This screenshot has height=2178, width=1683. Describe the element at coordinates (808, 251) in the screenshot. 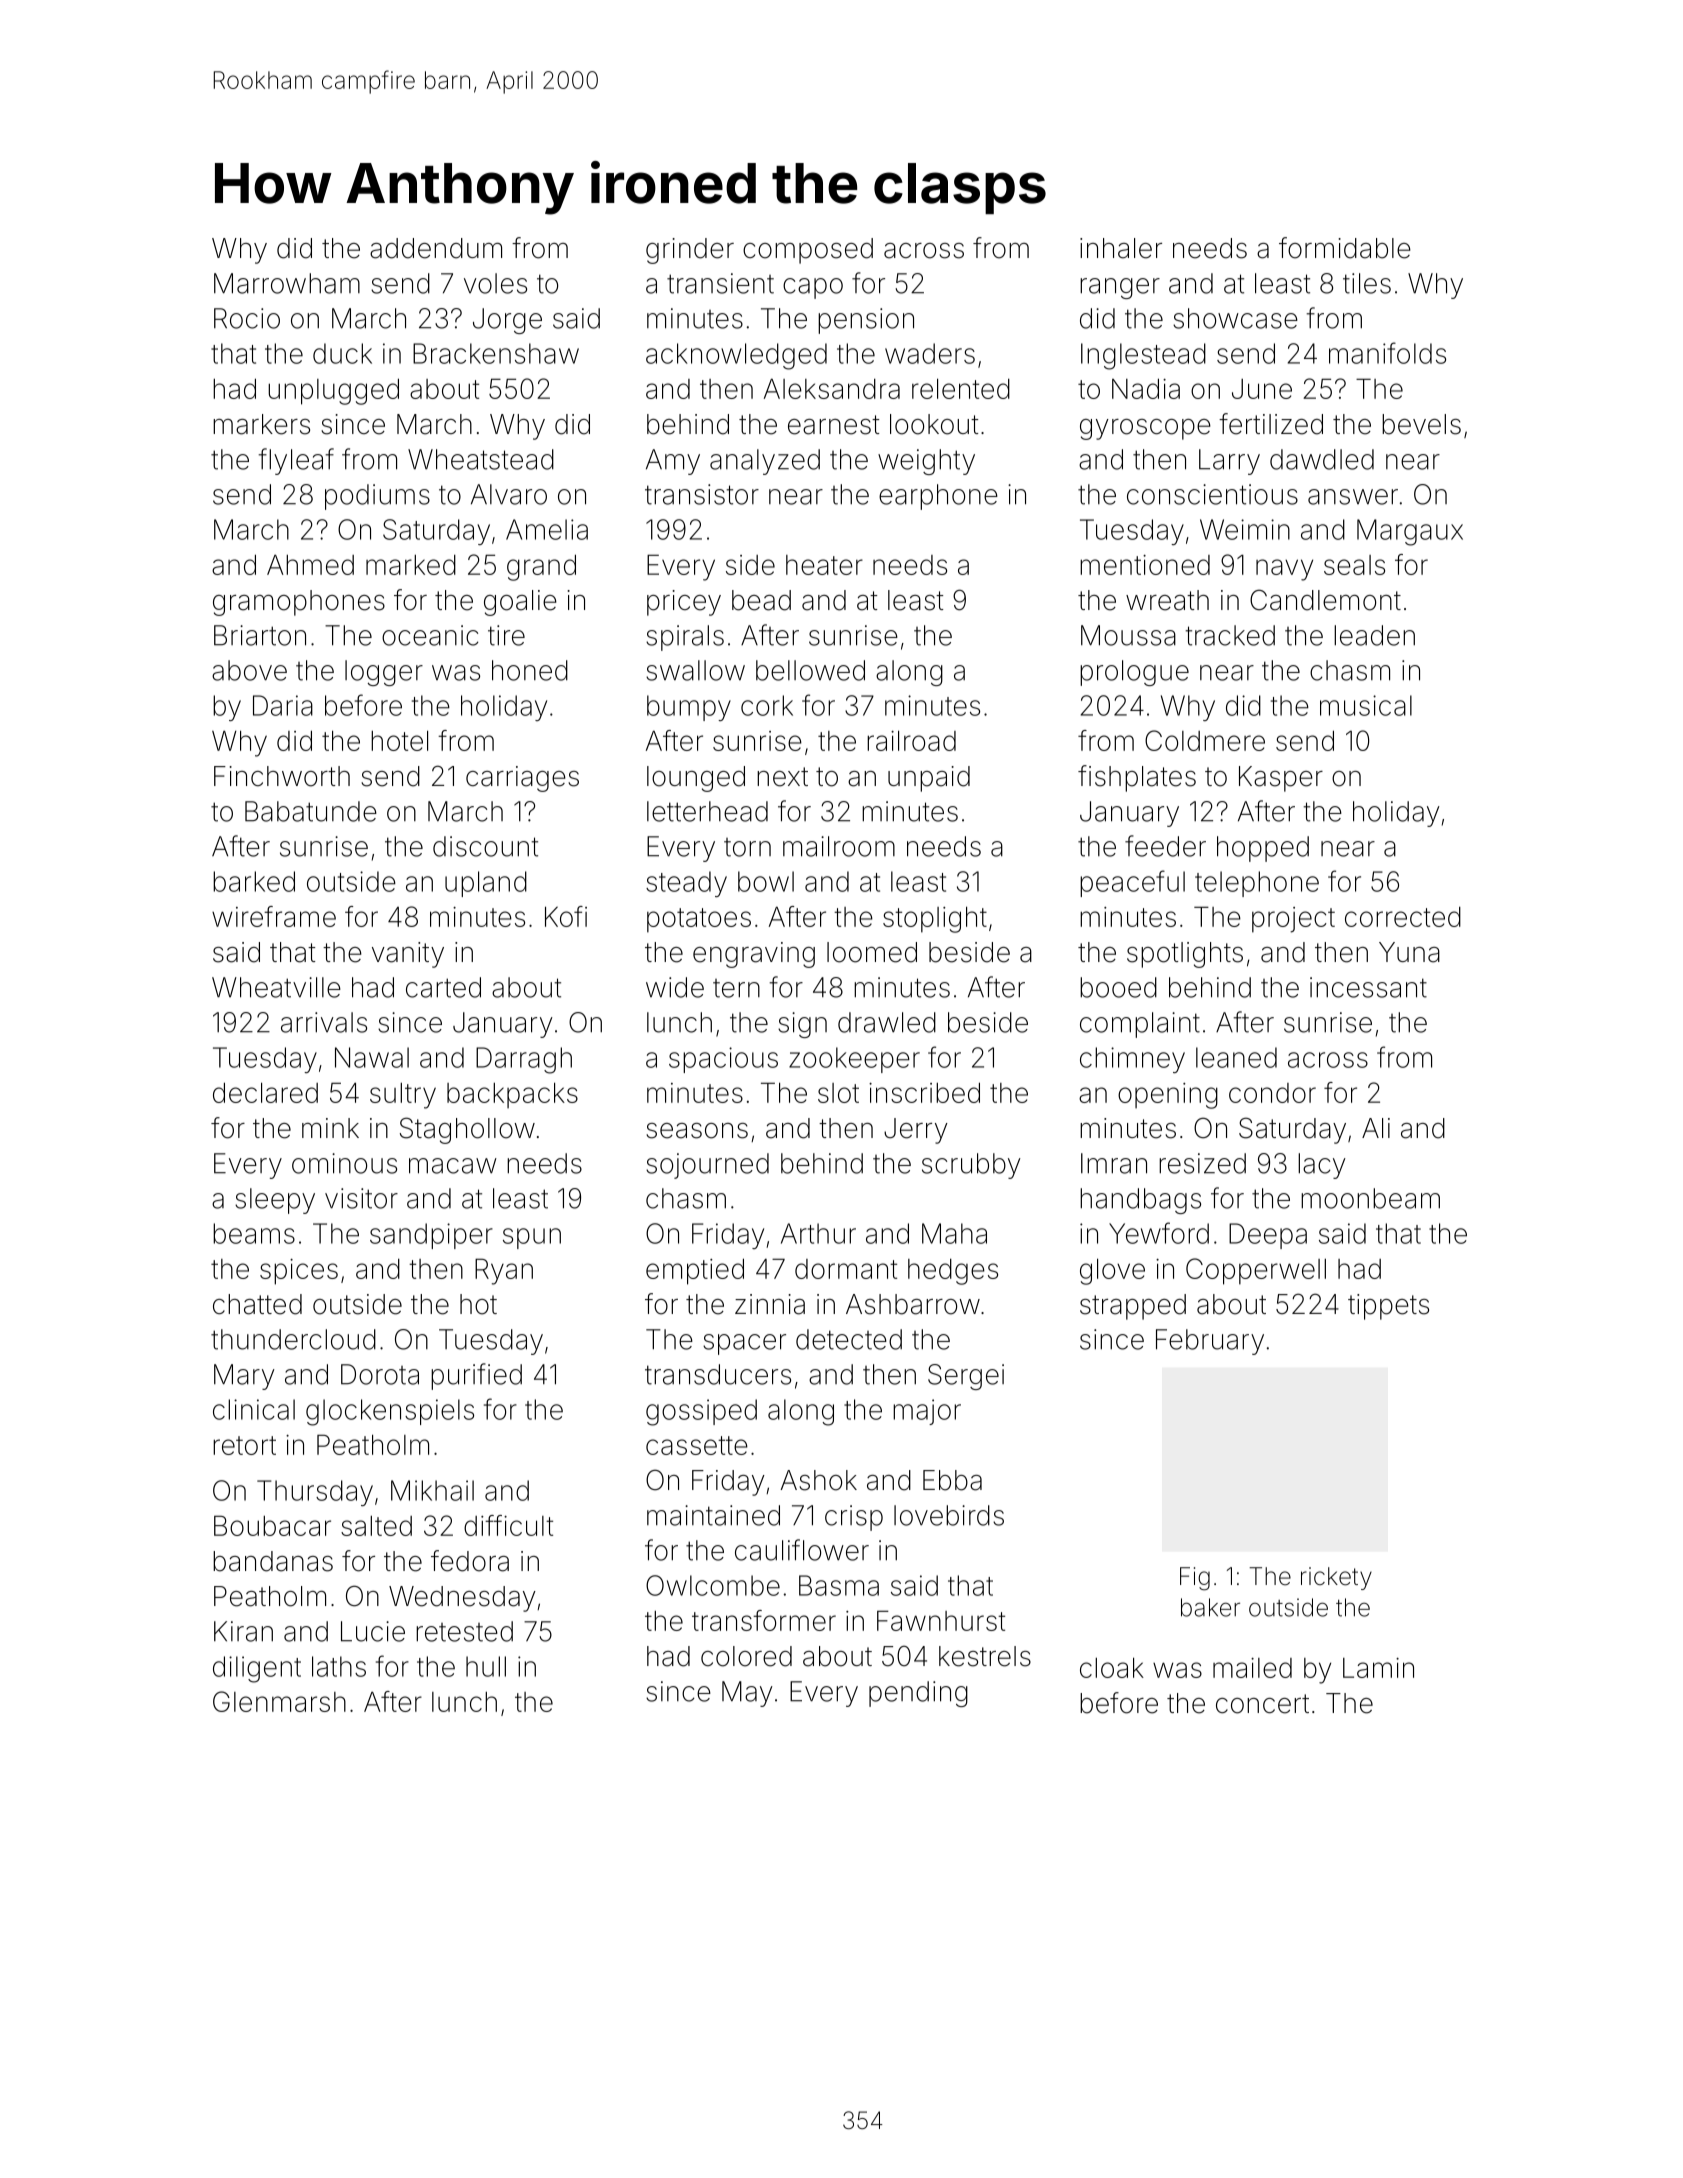

I see `composed` at that location.
